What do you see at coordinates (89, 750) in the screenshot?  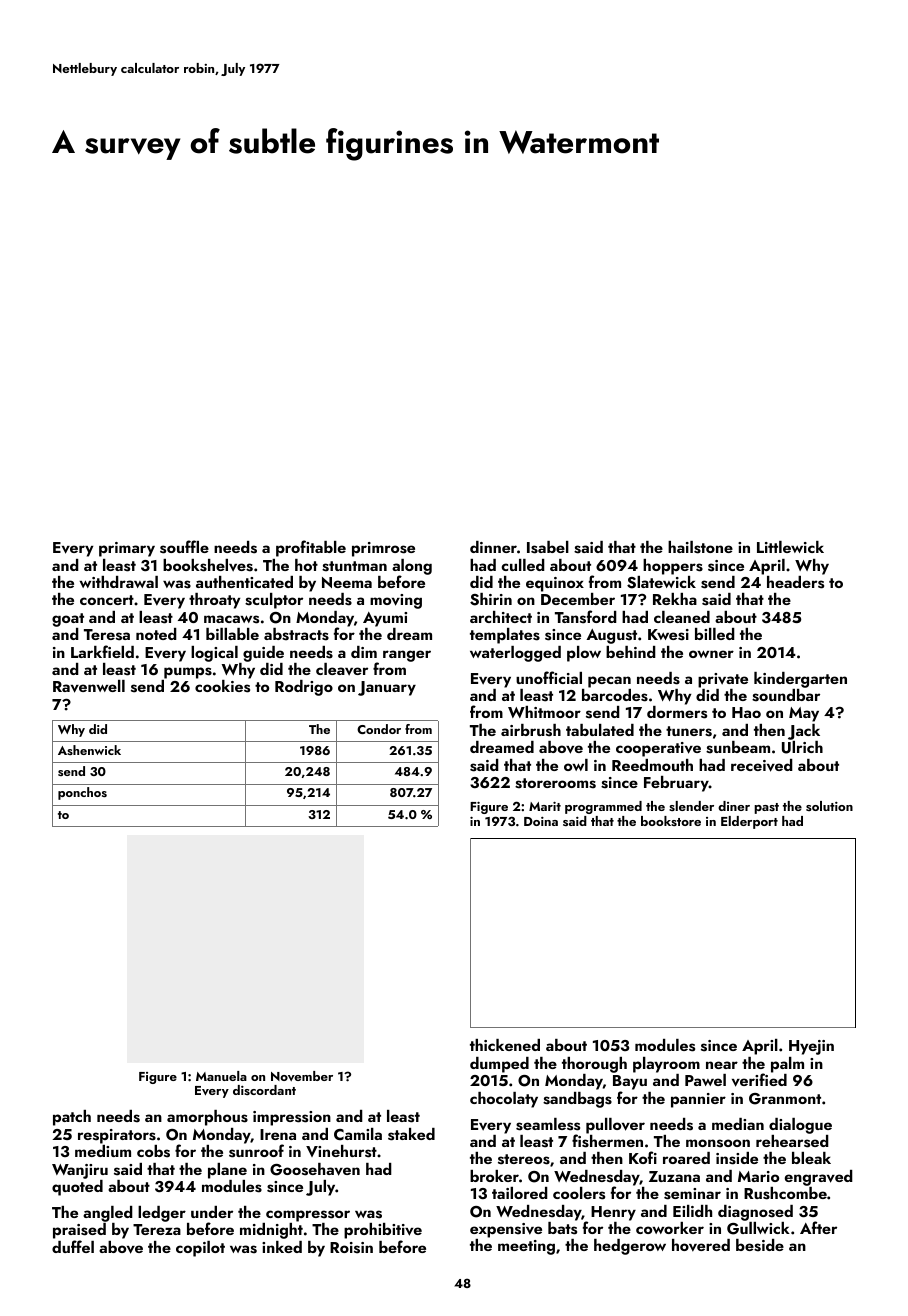 I see `Ashenwick` at bounding box center [89, 750].
